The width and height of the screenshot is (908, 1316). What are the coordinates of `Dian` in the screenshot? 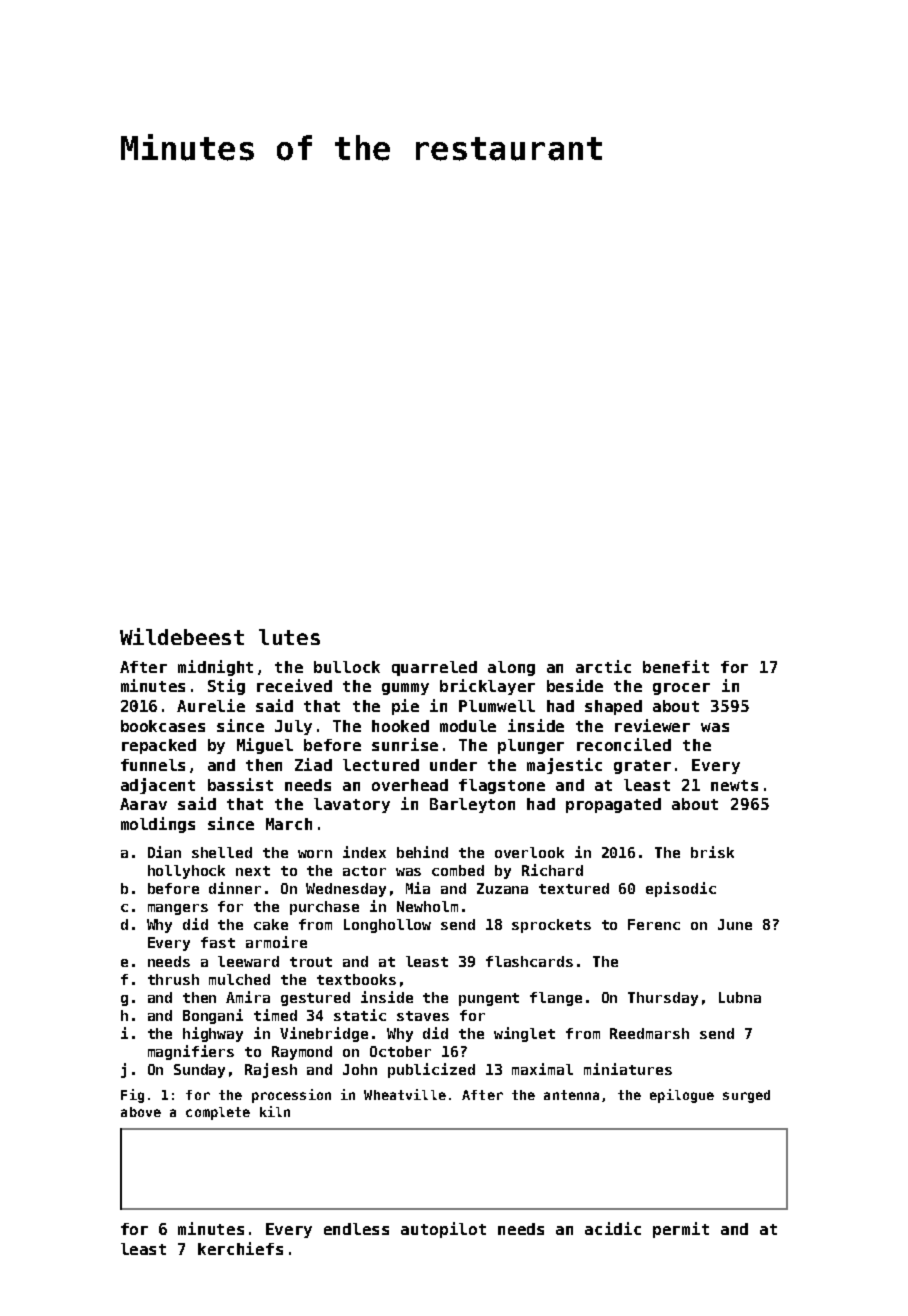 It's located at (164, 852).
